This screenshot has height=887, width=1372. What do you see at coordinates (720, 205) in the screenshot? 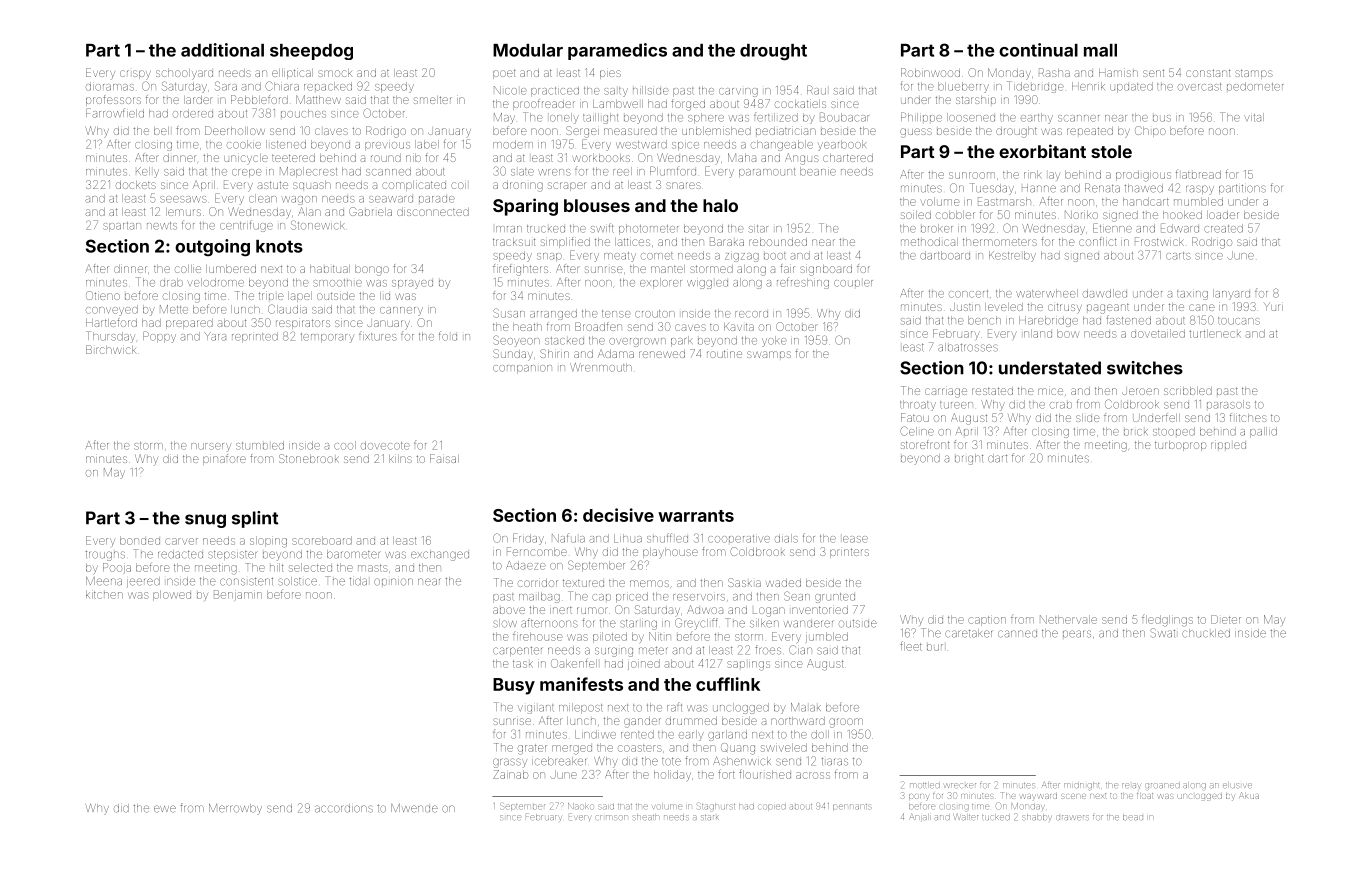
I see `halo` at bounding box center [720, 205].
